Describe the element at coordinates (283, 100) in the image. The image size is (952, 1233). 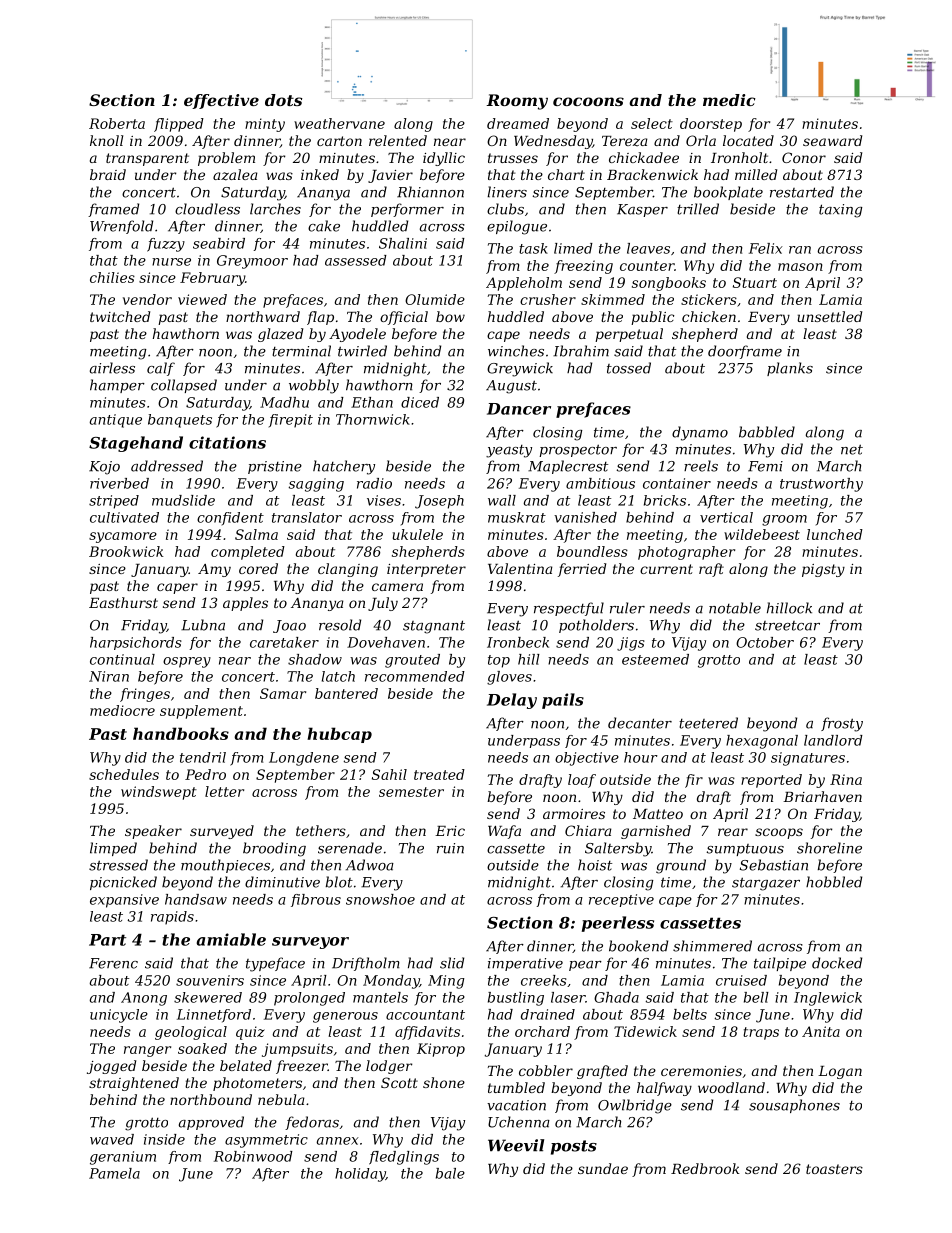
I see `dots` at that location.
